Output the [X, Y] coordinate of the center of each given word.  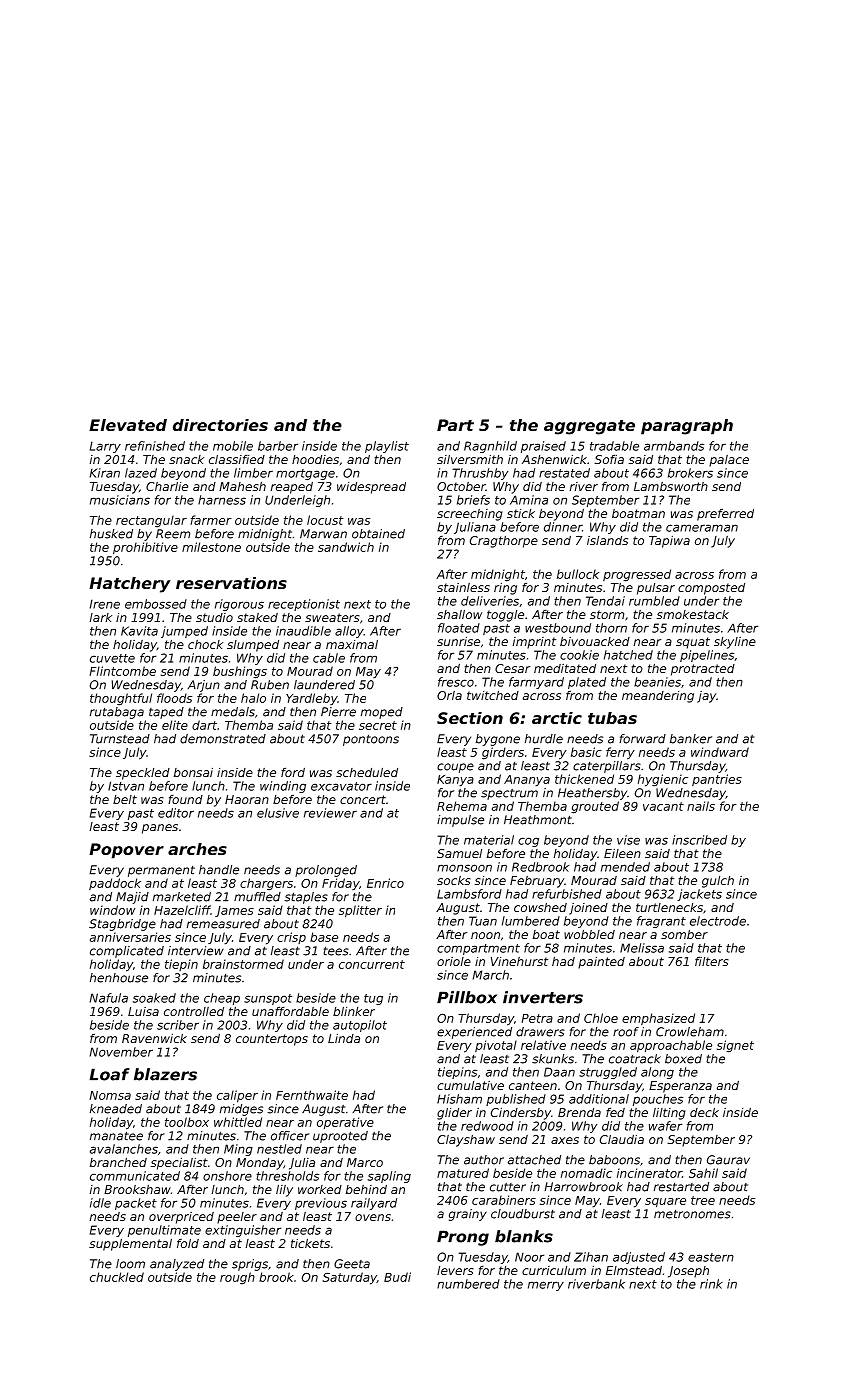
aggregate [589, 427]
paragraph [687, 427]
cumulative [470, 1085]
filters [712, 961]
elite [175, 725]
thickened [584, 779]
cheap [222, 999]
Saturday [350, 1278]
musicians [120, 500]
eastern [711, 1257]
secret [378, 725]
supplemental [130, 1245]
